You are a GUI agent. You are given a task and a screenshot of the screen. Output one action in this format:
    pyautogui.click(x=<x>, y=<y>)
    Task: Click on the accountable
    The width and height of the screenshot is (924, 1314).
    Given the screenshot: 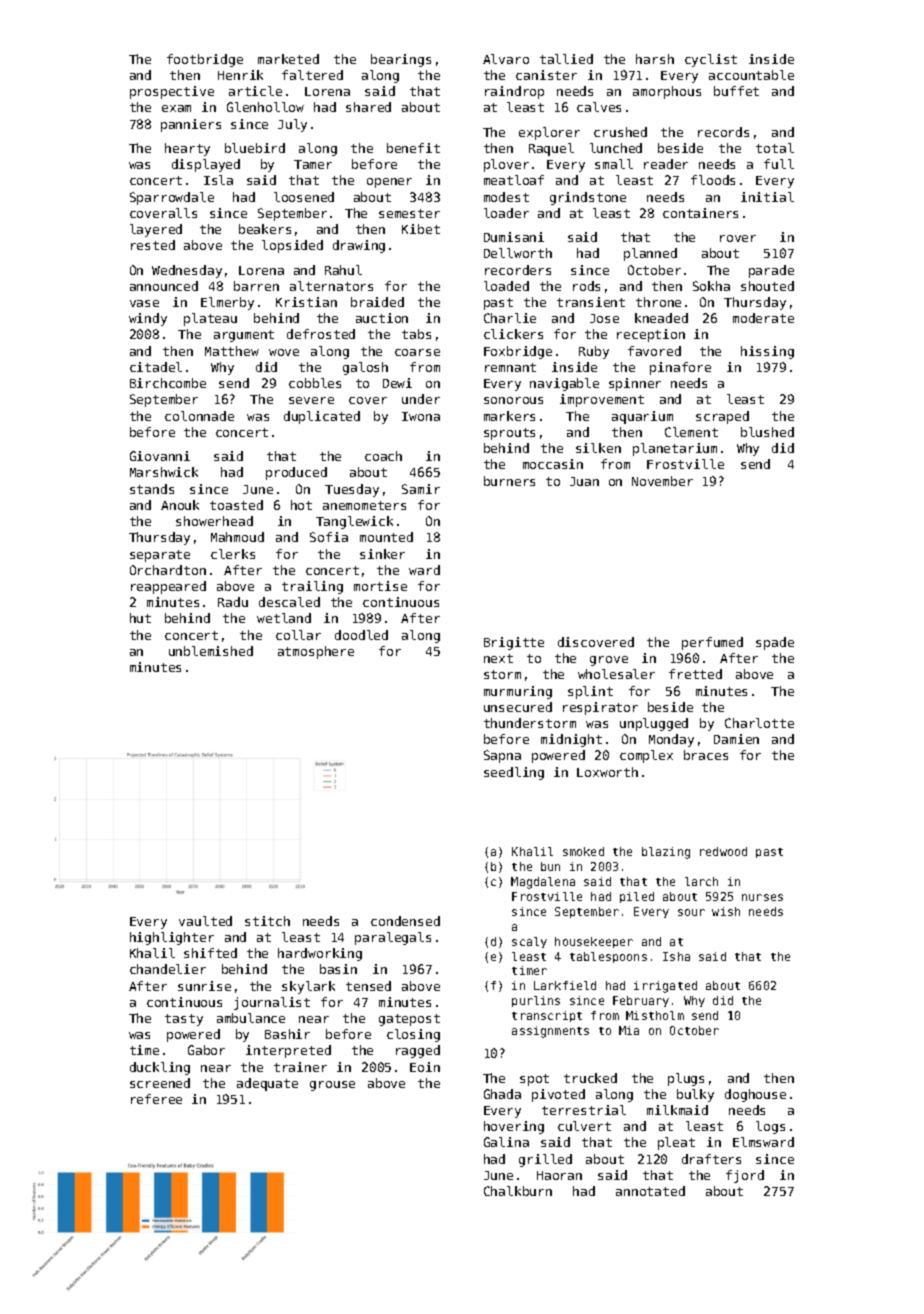 What is the action you would take?
    pyautogui.click(x=751, y=75)
